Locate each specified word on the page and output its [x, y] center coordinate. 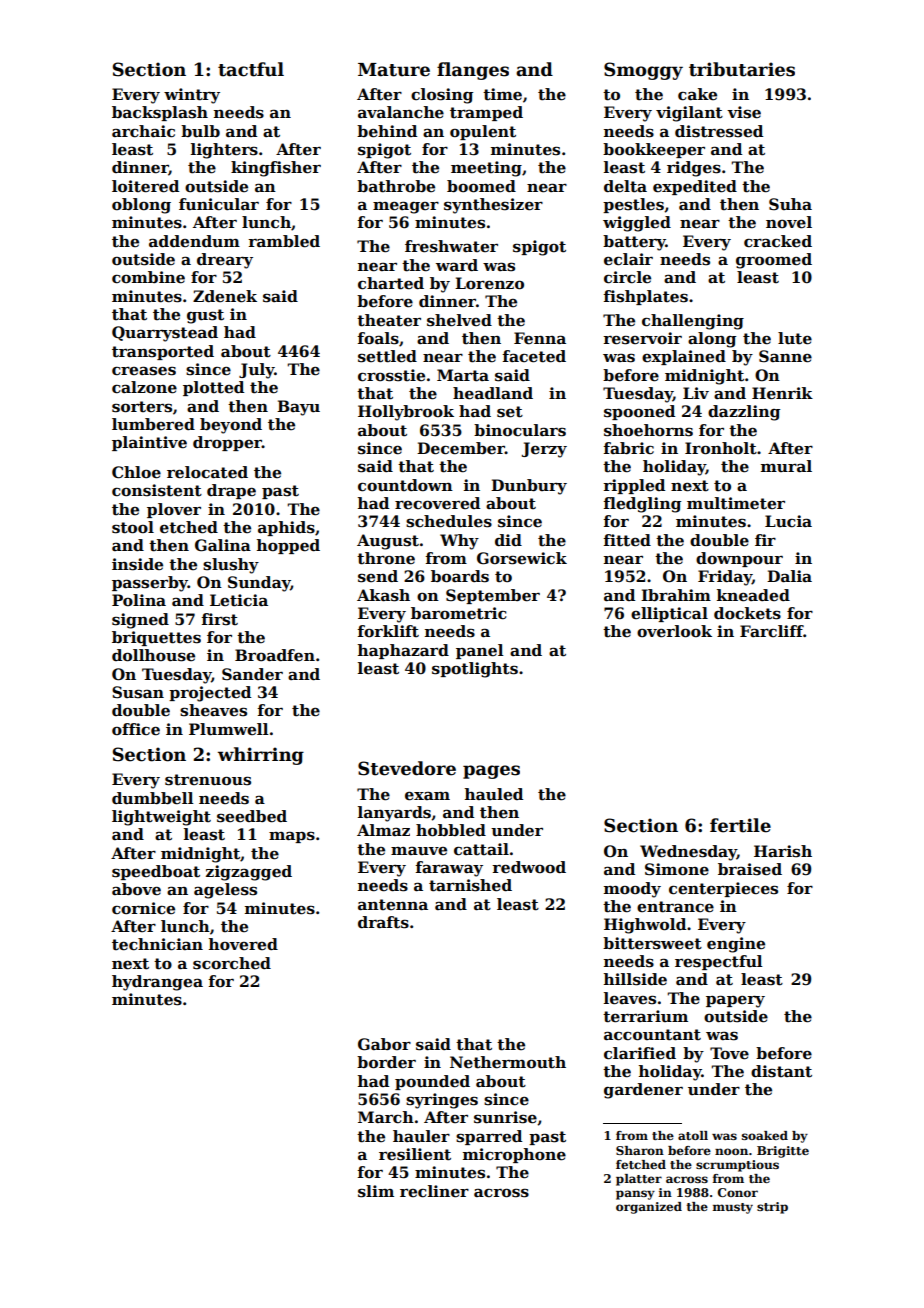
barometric [459, 613]
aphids [286, 528]
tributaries [742, 69]
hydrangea [157, 983]
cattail [481, 849]
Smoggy [643, 71]
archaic [143, 131]
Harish [783, 851]
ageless [225, 891]
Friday [725, 578]
